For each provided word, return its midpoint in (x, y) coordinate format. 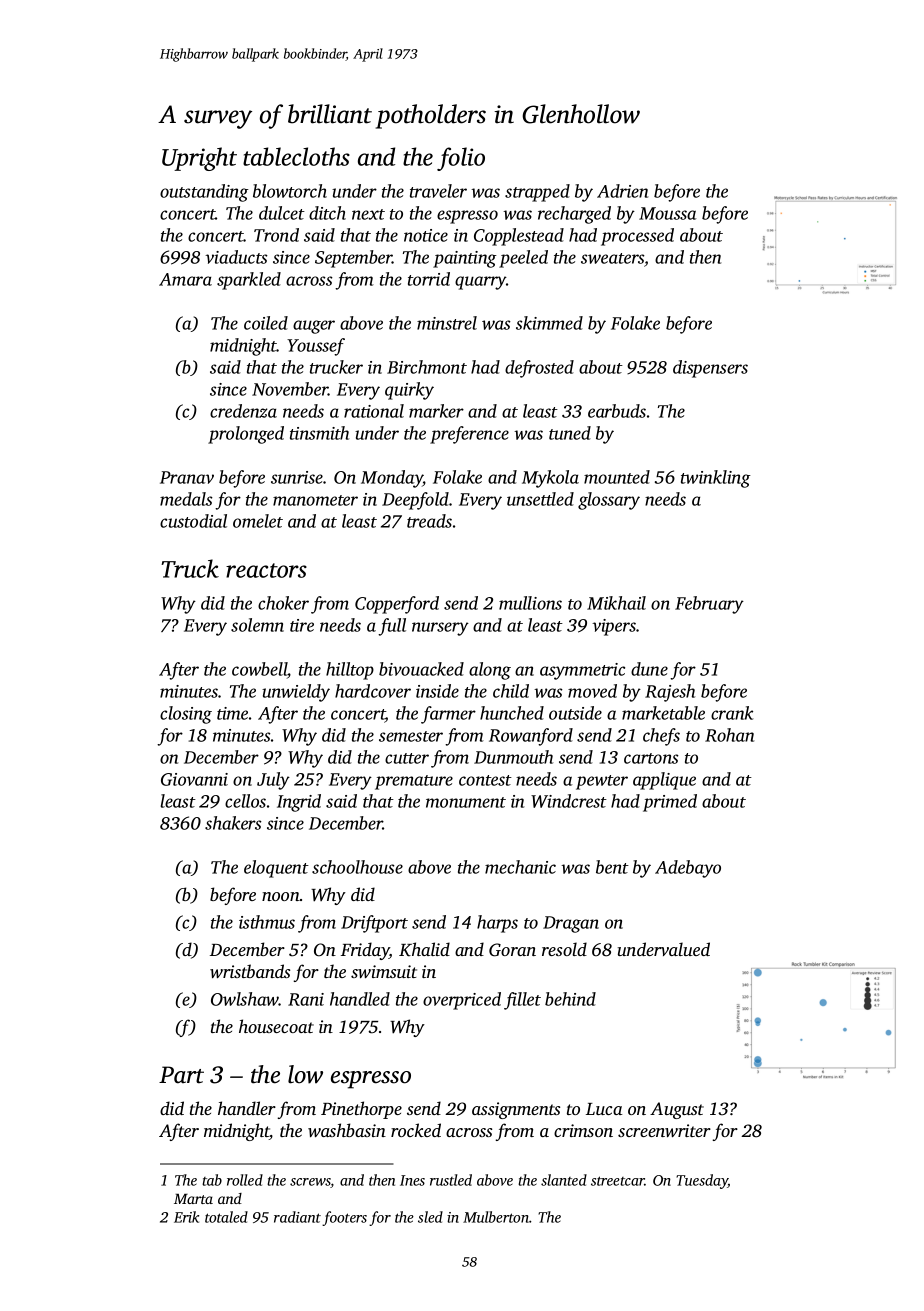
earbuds (617, 411)
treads (429, 521)
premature (414, 782)
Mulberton (496, 1217)
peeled (523, 259)
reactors (266, 570)
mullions (530, 603)
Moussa (667, 213)
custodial (193, 521)
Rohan (729, 735)
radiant (297, 1217)
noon (281, 896)
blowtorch (290, 191)
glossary (609, 501)
